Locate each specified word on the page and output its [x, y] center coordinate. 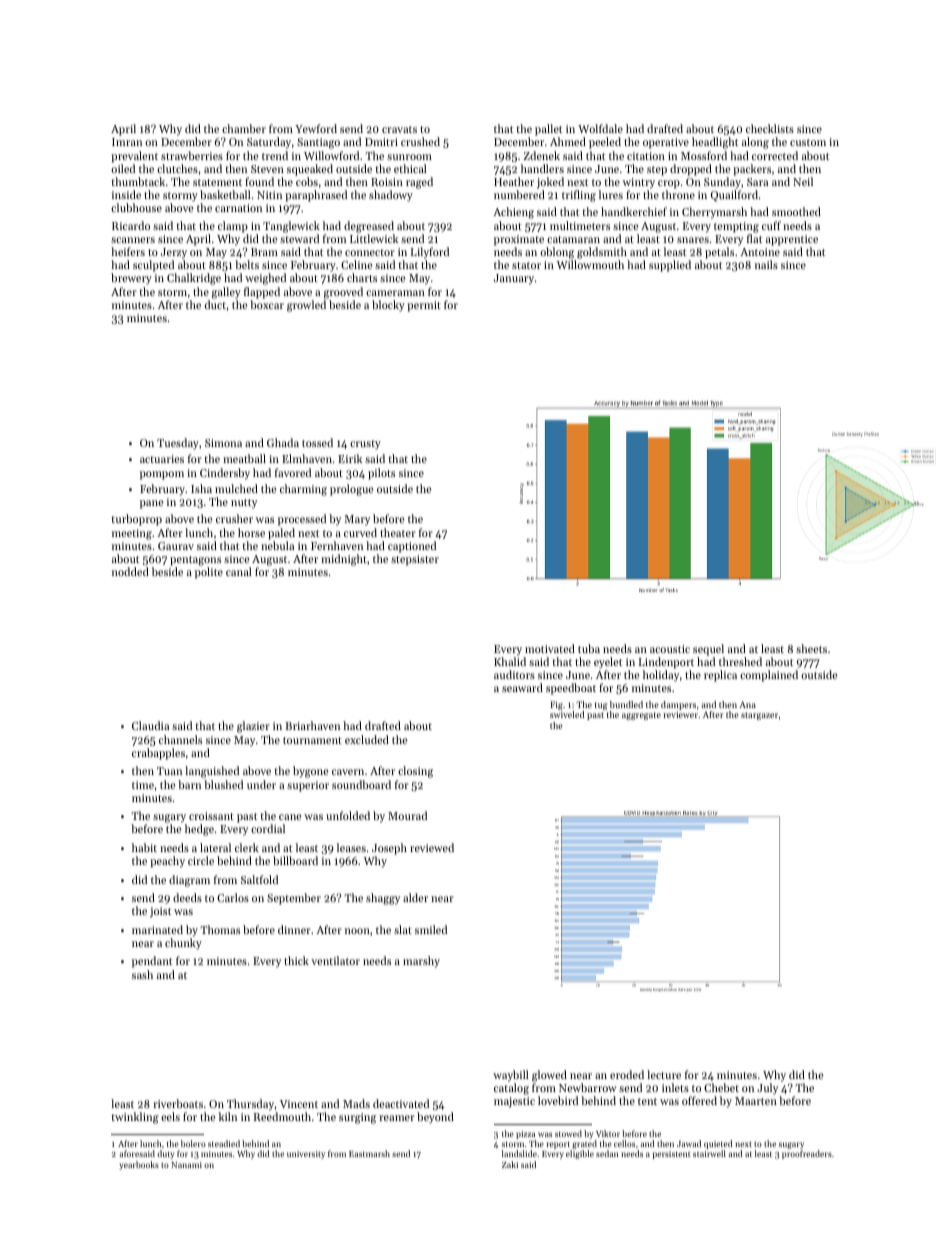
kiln [228, 1116]
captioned [412, 547]
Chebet [721, 1087]
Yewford [316, 128]
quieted [718, 1144]
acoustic [670, 649]
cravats [399, 129]
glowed [549, 1076]
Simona [223, 443]
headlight [715, 143]
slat [403, 929]
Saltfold [259, 879]
